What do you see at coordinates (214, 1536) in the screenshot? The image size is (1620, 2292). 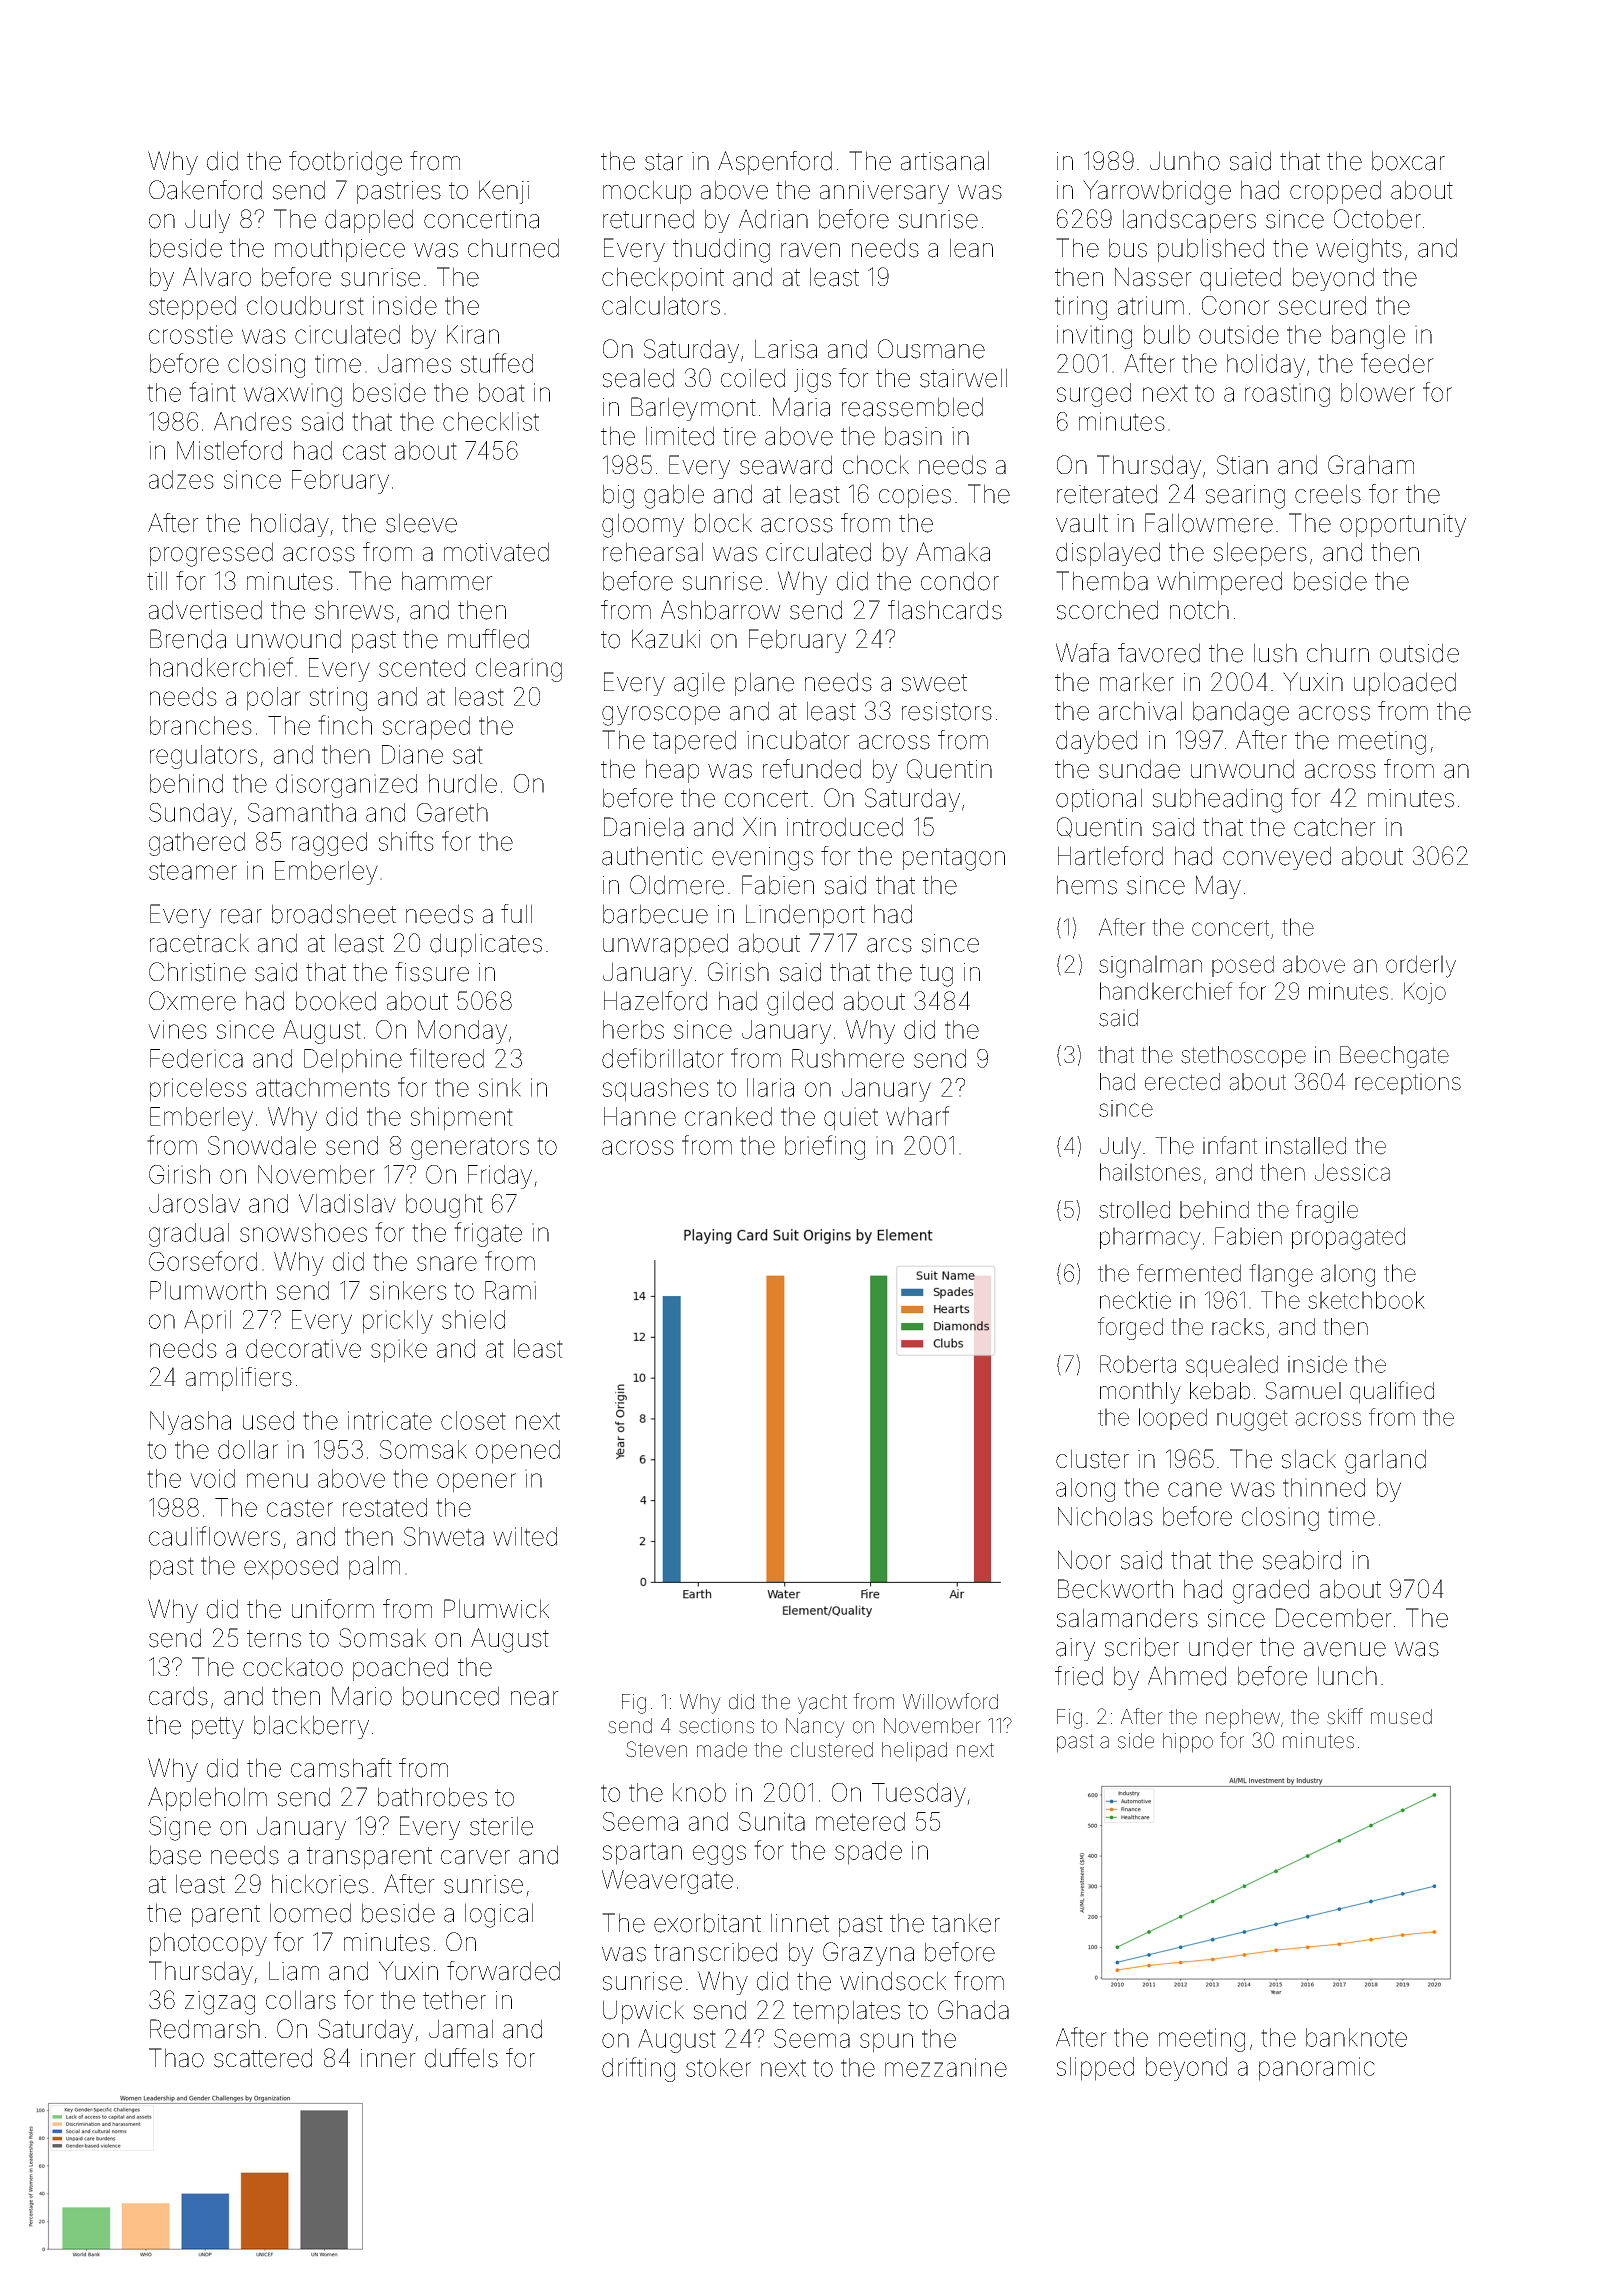 I see `cauliflowers` at bounding box center [214, 1536].
